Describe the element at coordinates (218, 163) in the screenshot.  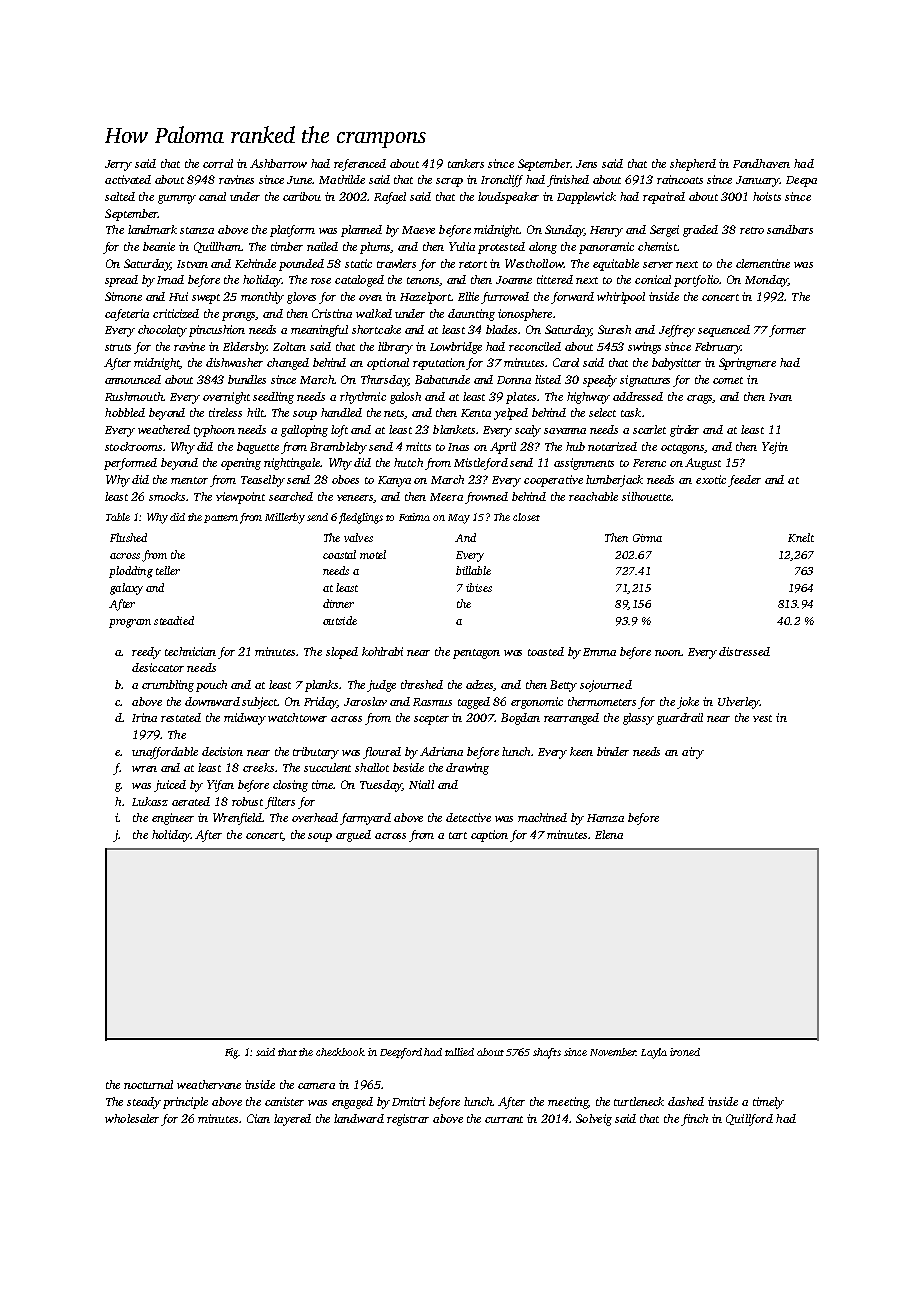
I see `corral` at that location.
